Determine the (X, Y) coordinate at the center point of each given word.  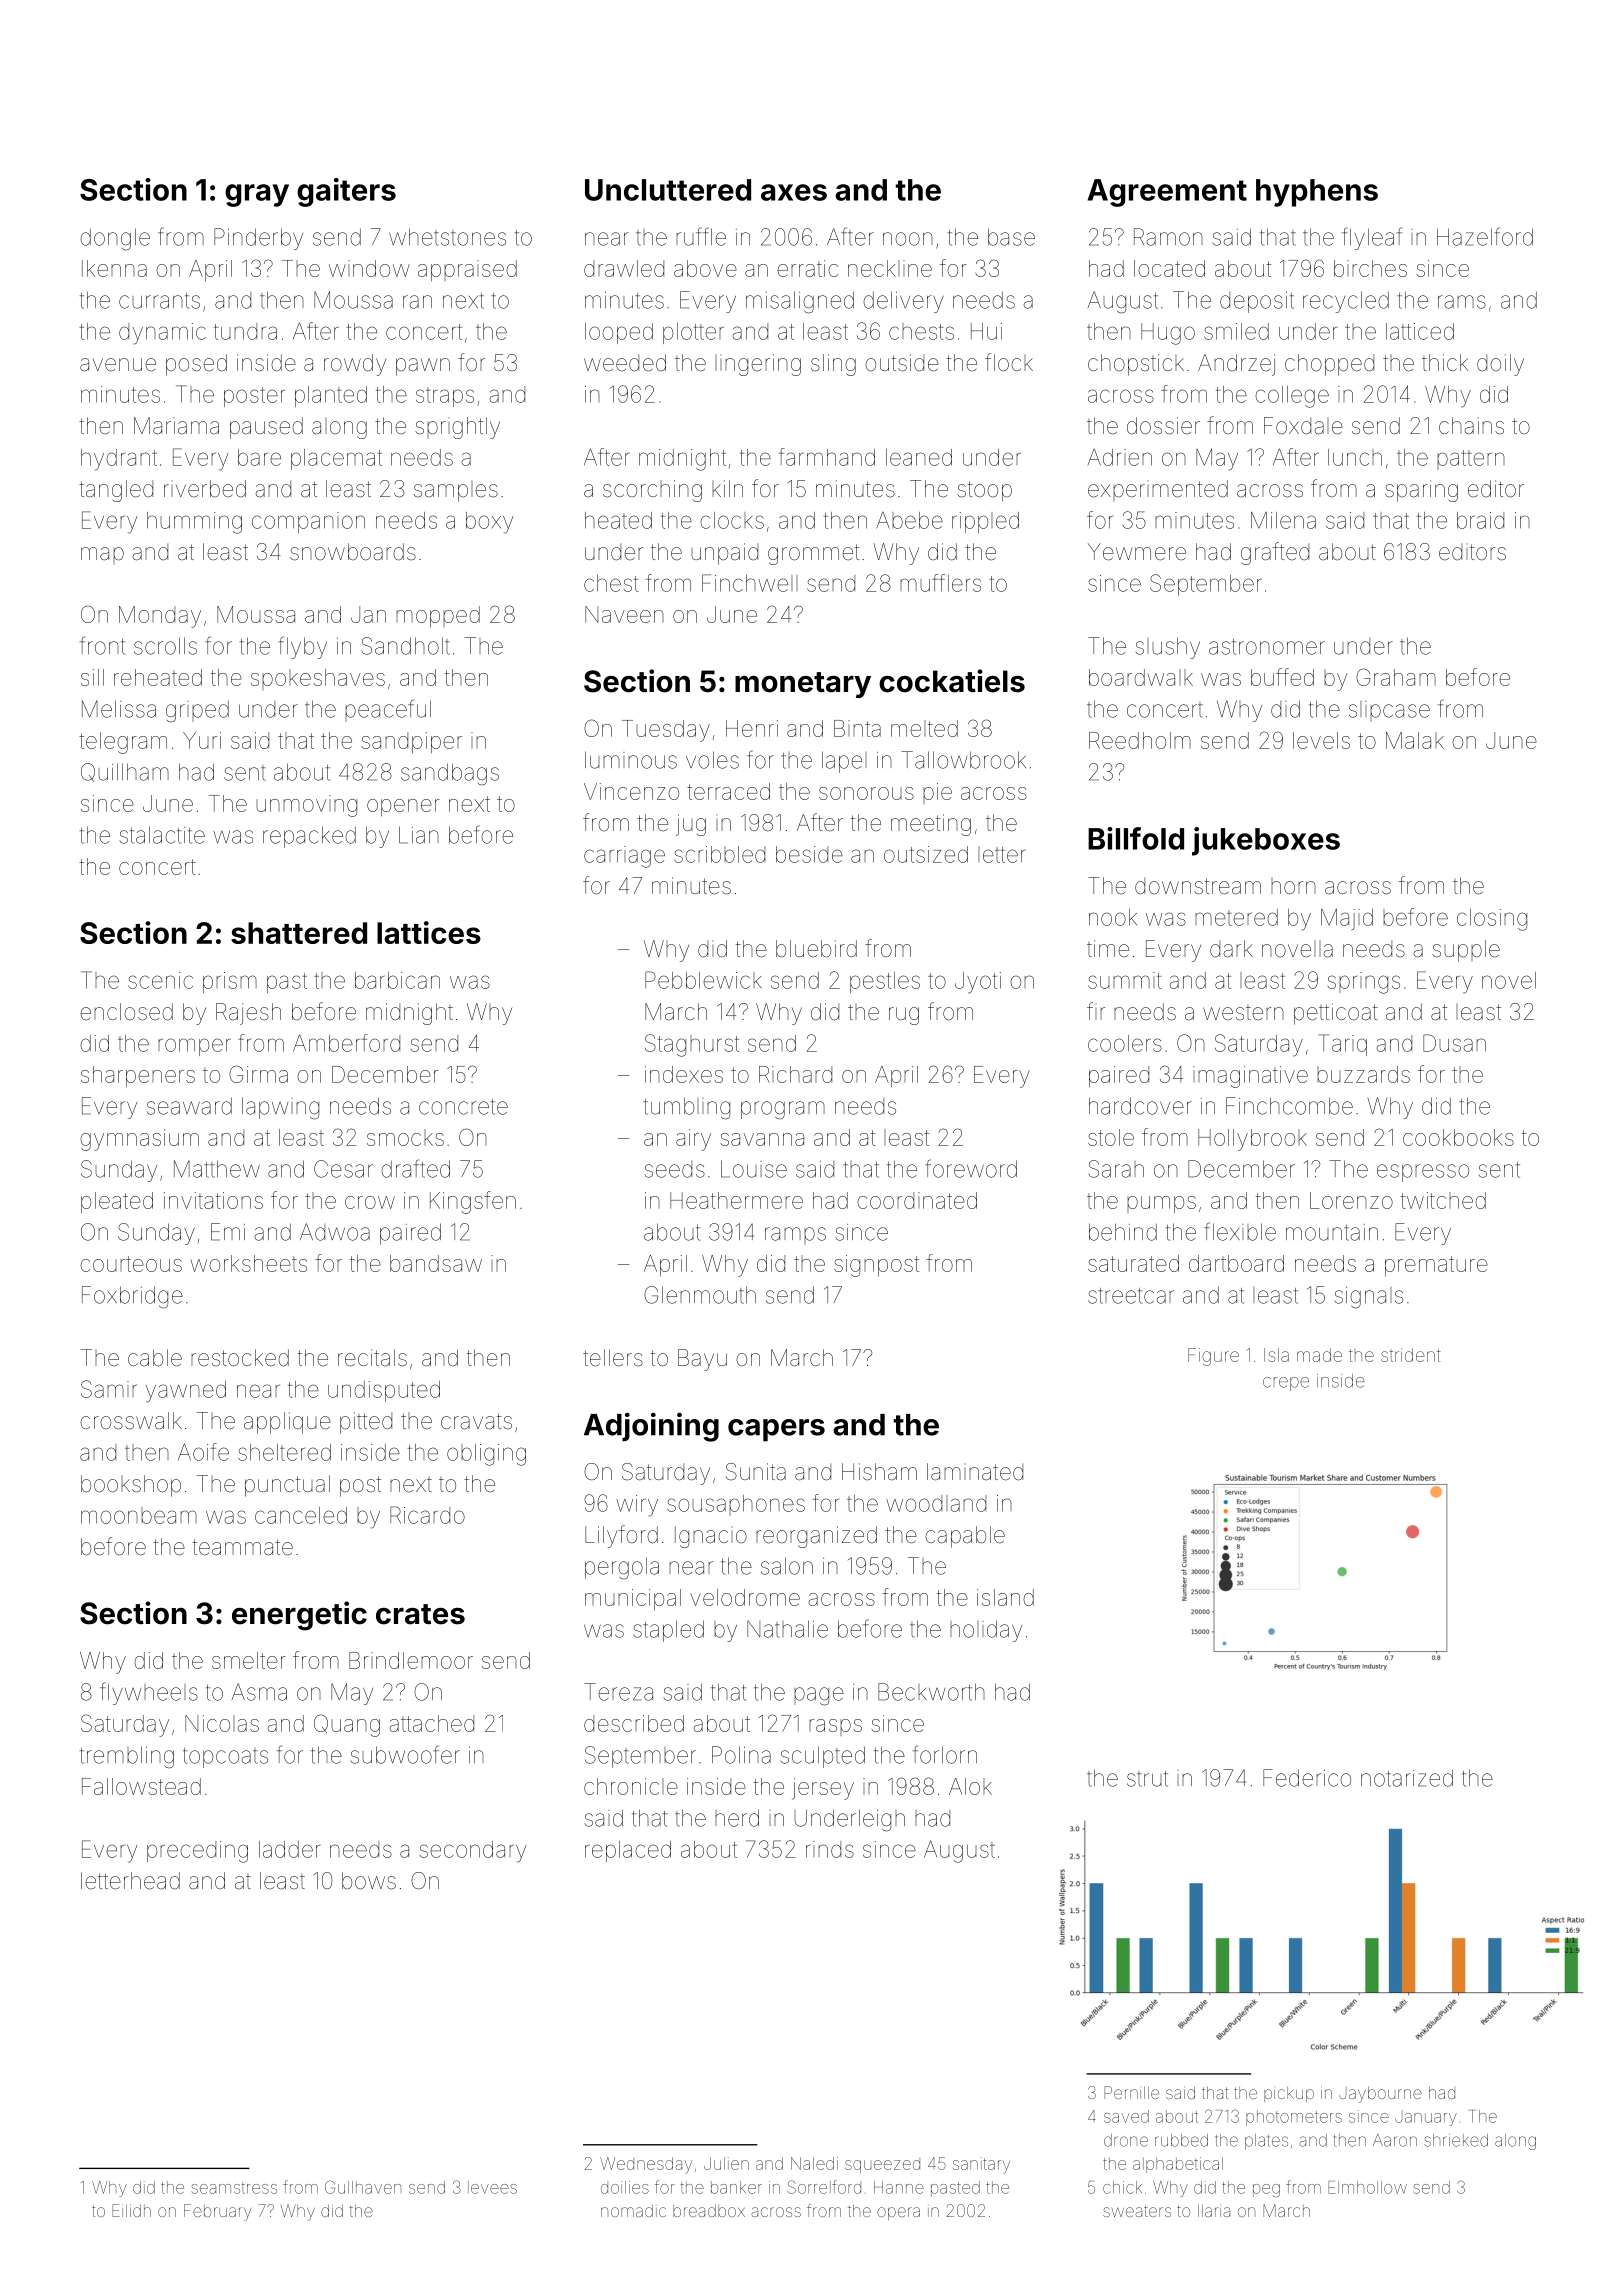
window (369, 268)
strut (1147, 1779)
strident (1411, 1355)
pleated (117, 1202)
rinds (830, 1849)
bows (369, 1881)
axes (794, 192)
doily (1500, 365)
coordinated (917, 1200)
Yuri (202, 740)
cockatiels (952, 681)
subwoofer (405, 1754)
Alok (970, 1786)
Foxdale (1303, 426)
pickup (1289, 2094)
